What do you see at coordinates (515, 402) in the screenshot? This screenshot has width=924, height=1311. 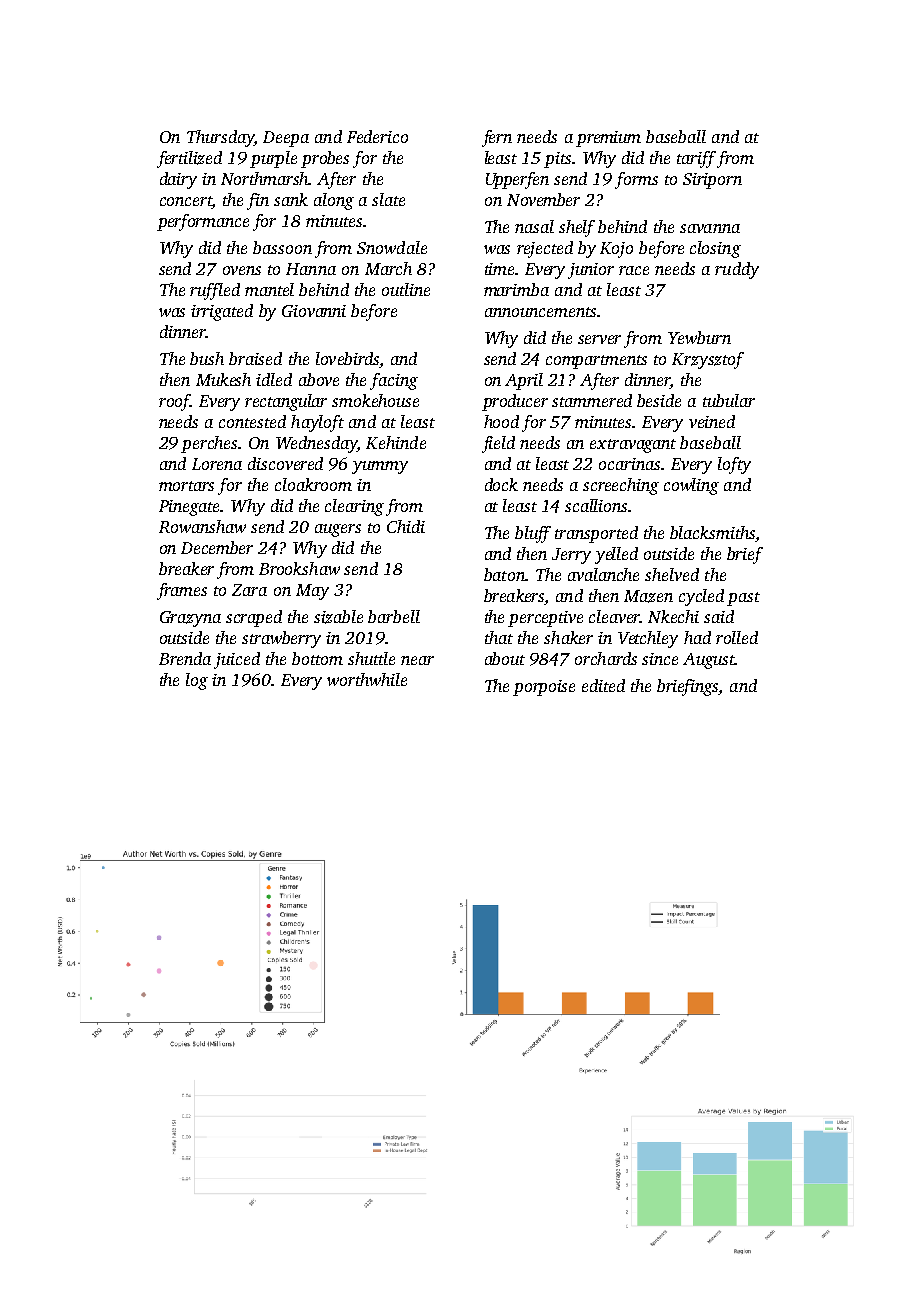 I see `producer` at bounding box center [515, 402].
